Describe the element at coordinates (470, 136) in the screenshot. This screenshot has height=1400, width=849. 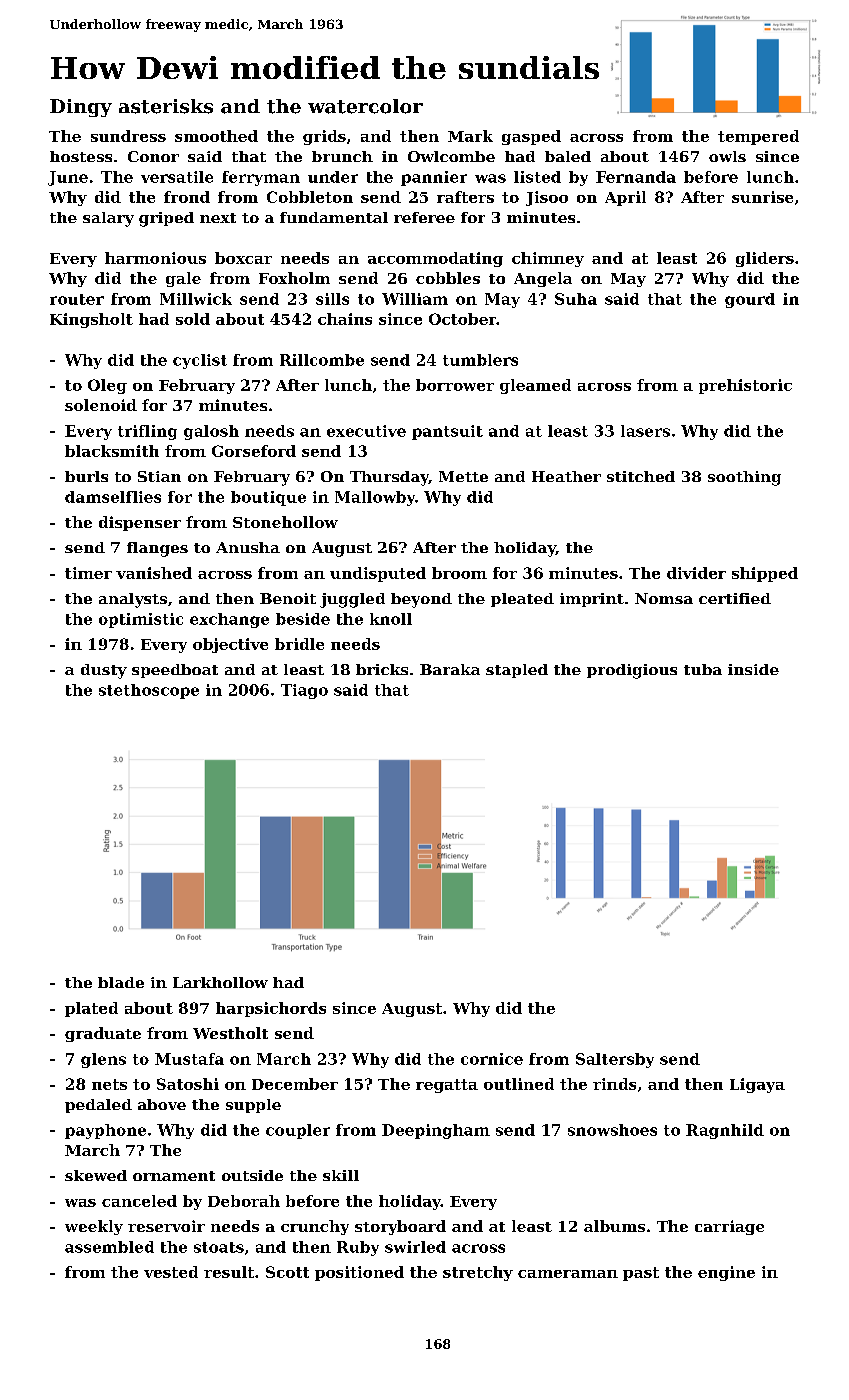
I see `Mark` at that location.
